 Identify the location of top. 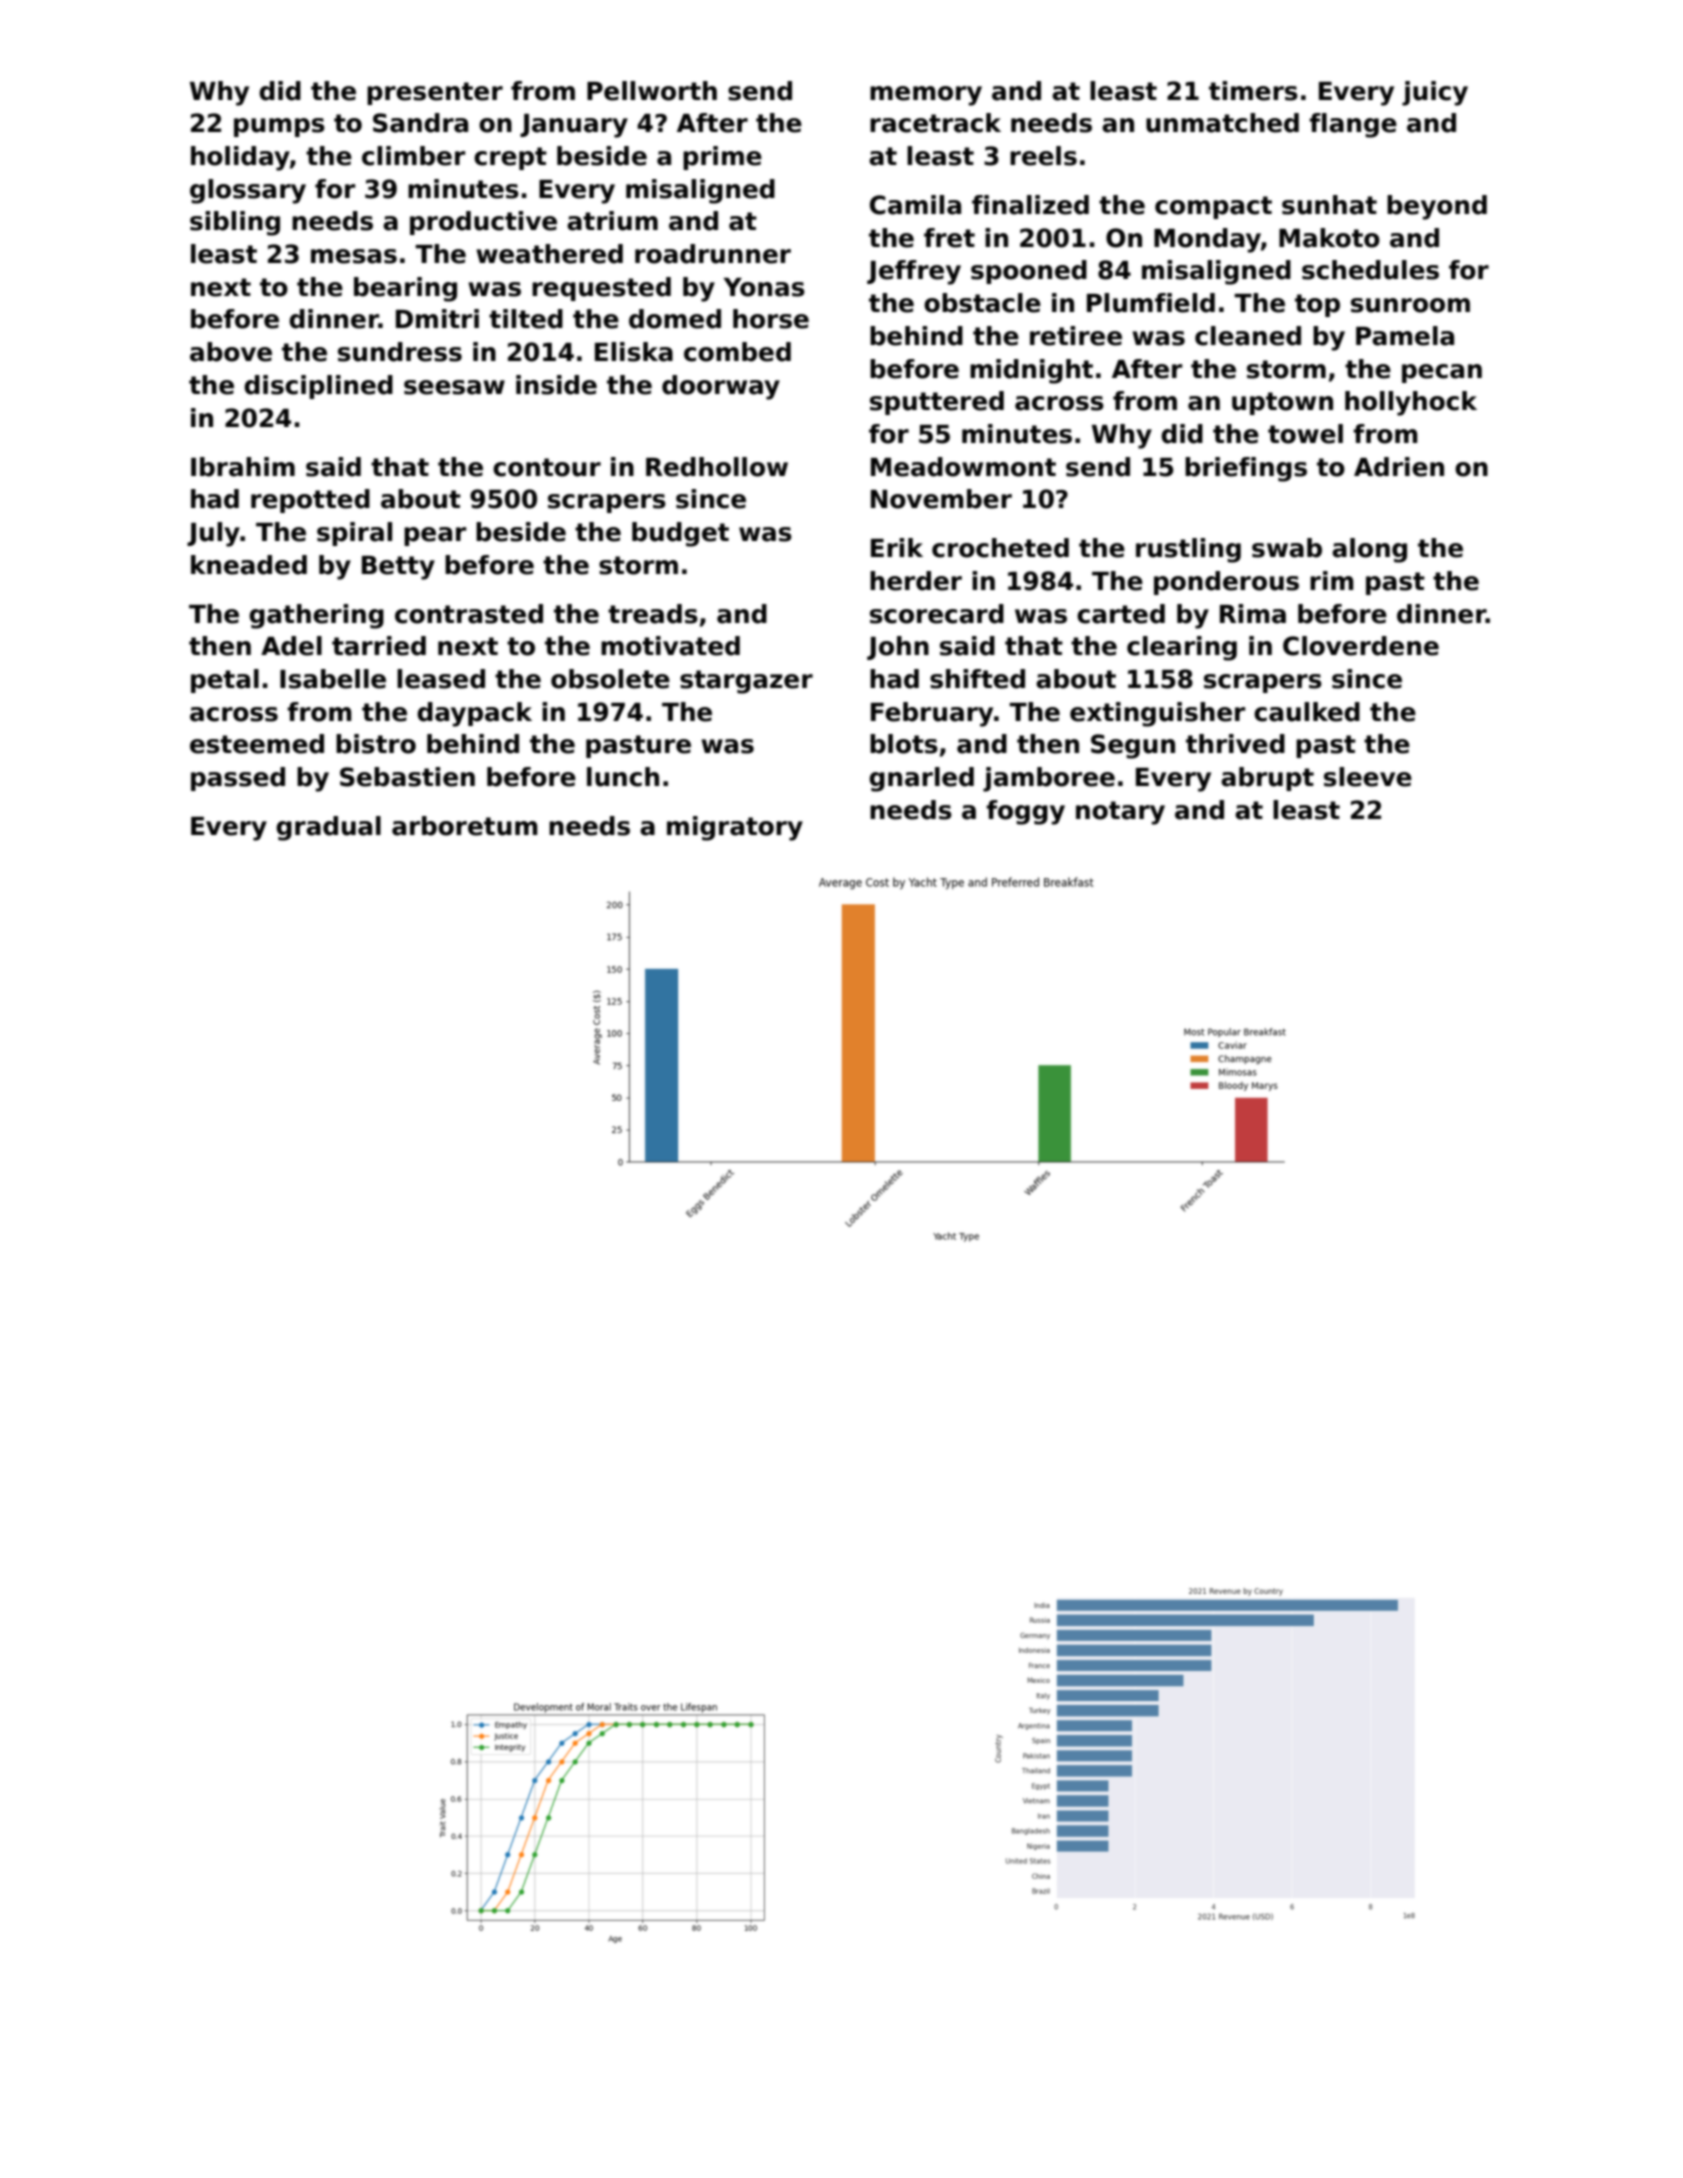
(1317, 305).
